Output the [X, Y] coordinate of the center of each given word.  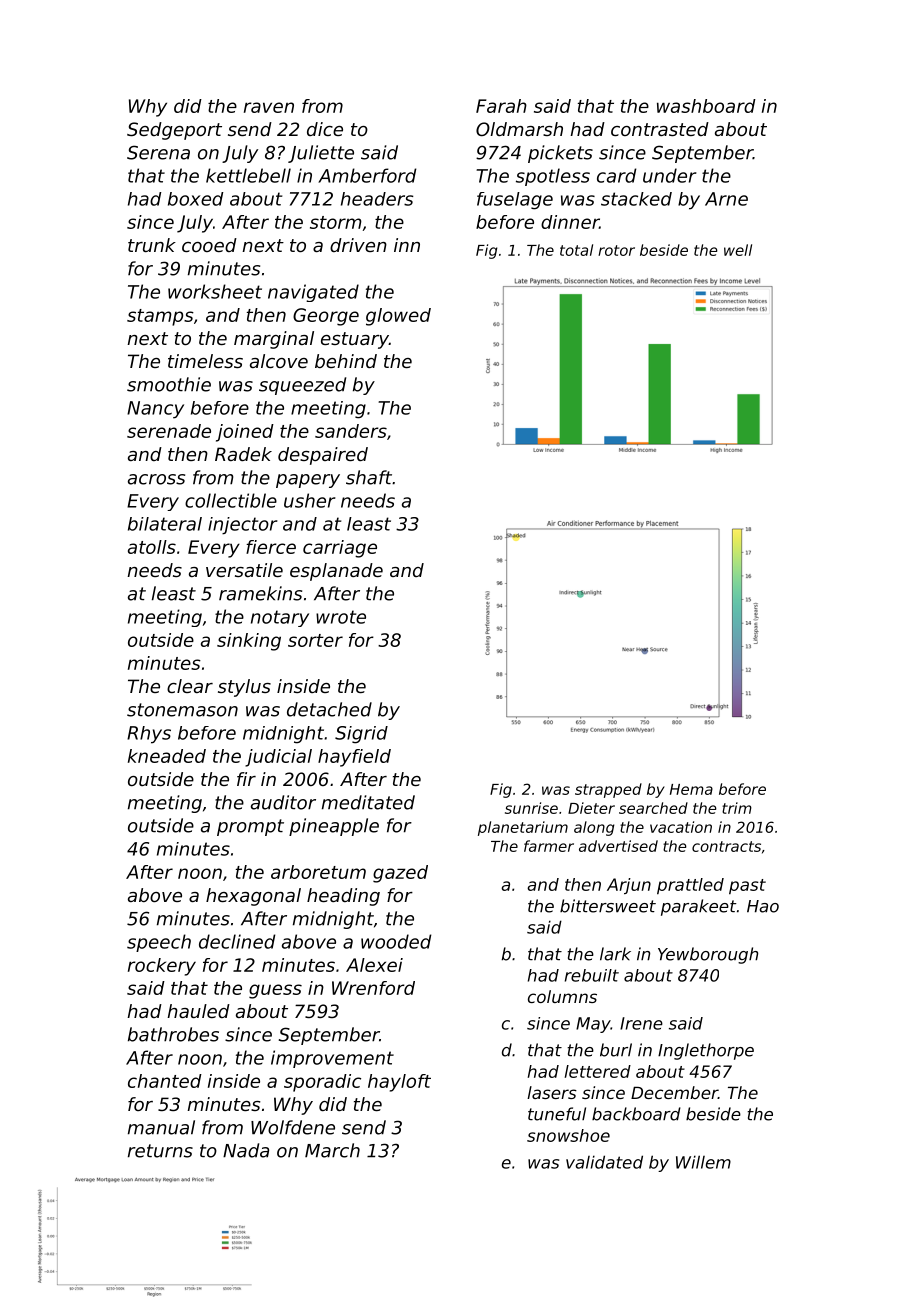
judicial [278, 758]
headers [377, 199]
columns [562, 996]
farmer [549, 846]
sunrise [531, 808]
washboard [706, 106]
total [576, 250]
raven [269, 107]
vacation [681, 827]
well [738, 250]
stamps [160, 317]
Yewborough [708, 955]
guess [275, 991]
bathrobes [173, 1034]
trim [737, 808]
